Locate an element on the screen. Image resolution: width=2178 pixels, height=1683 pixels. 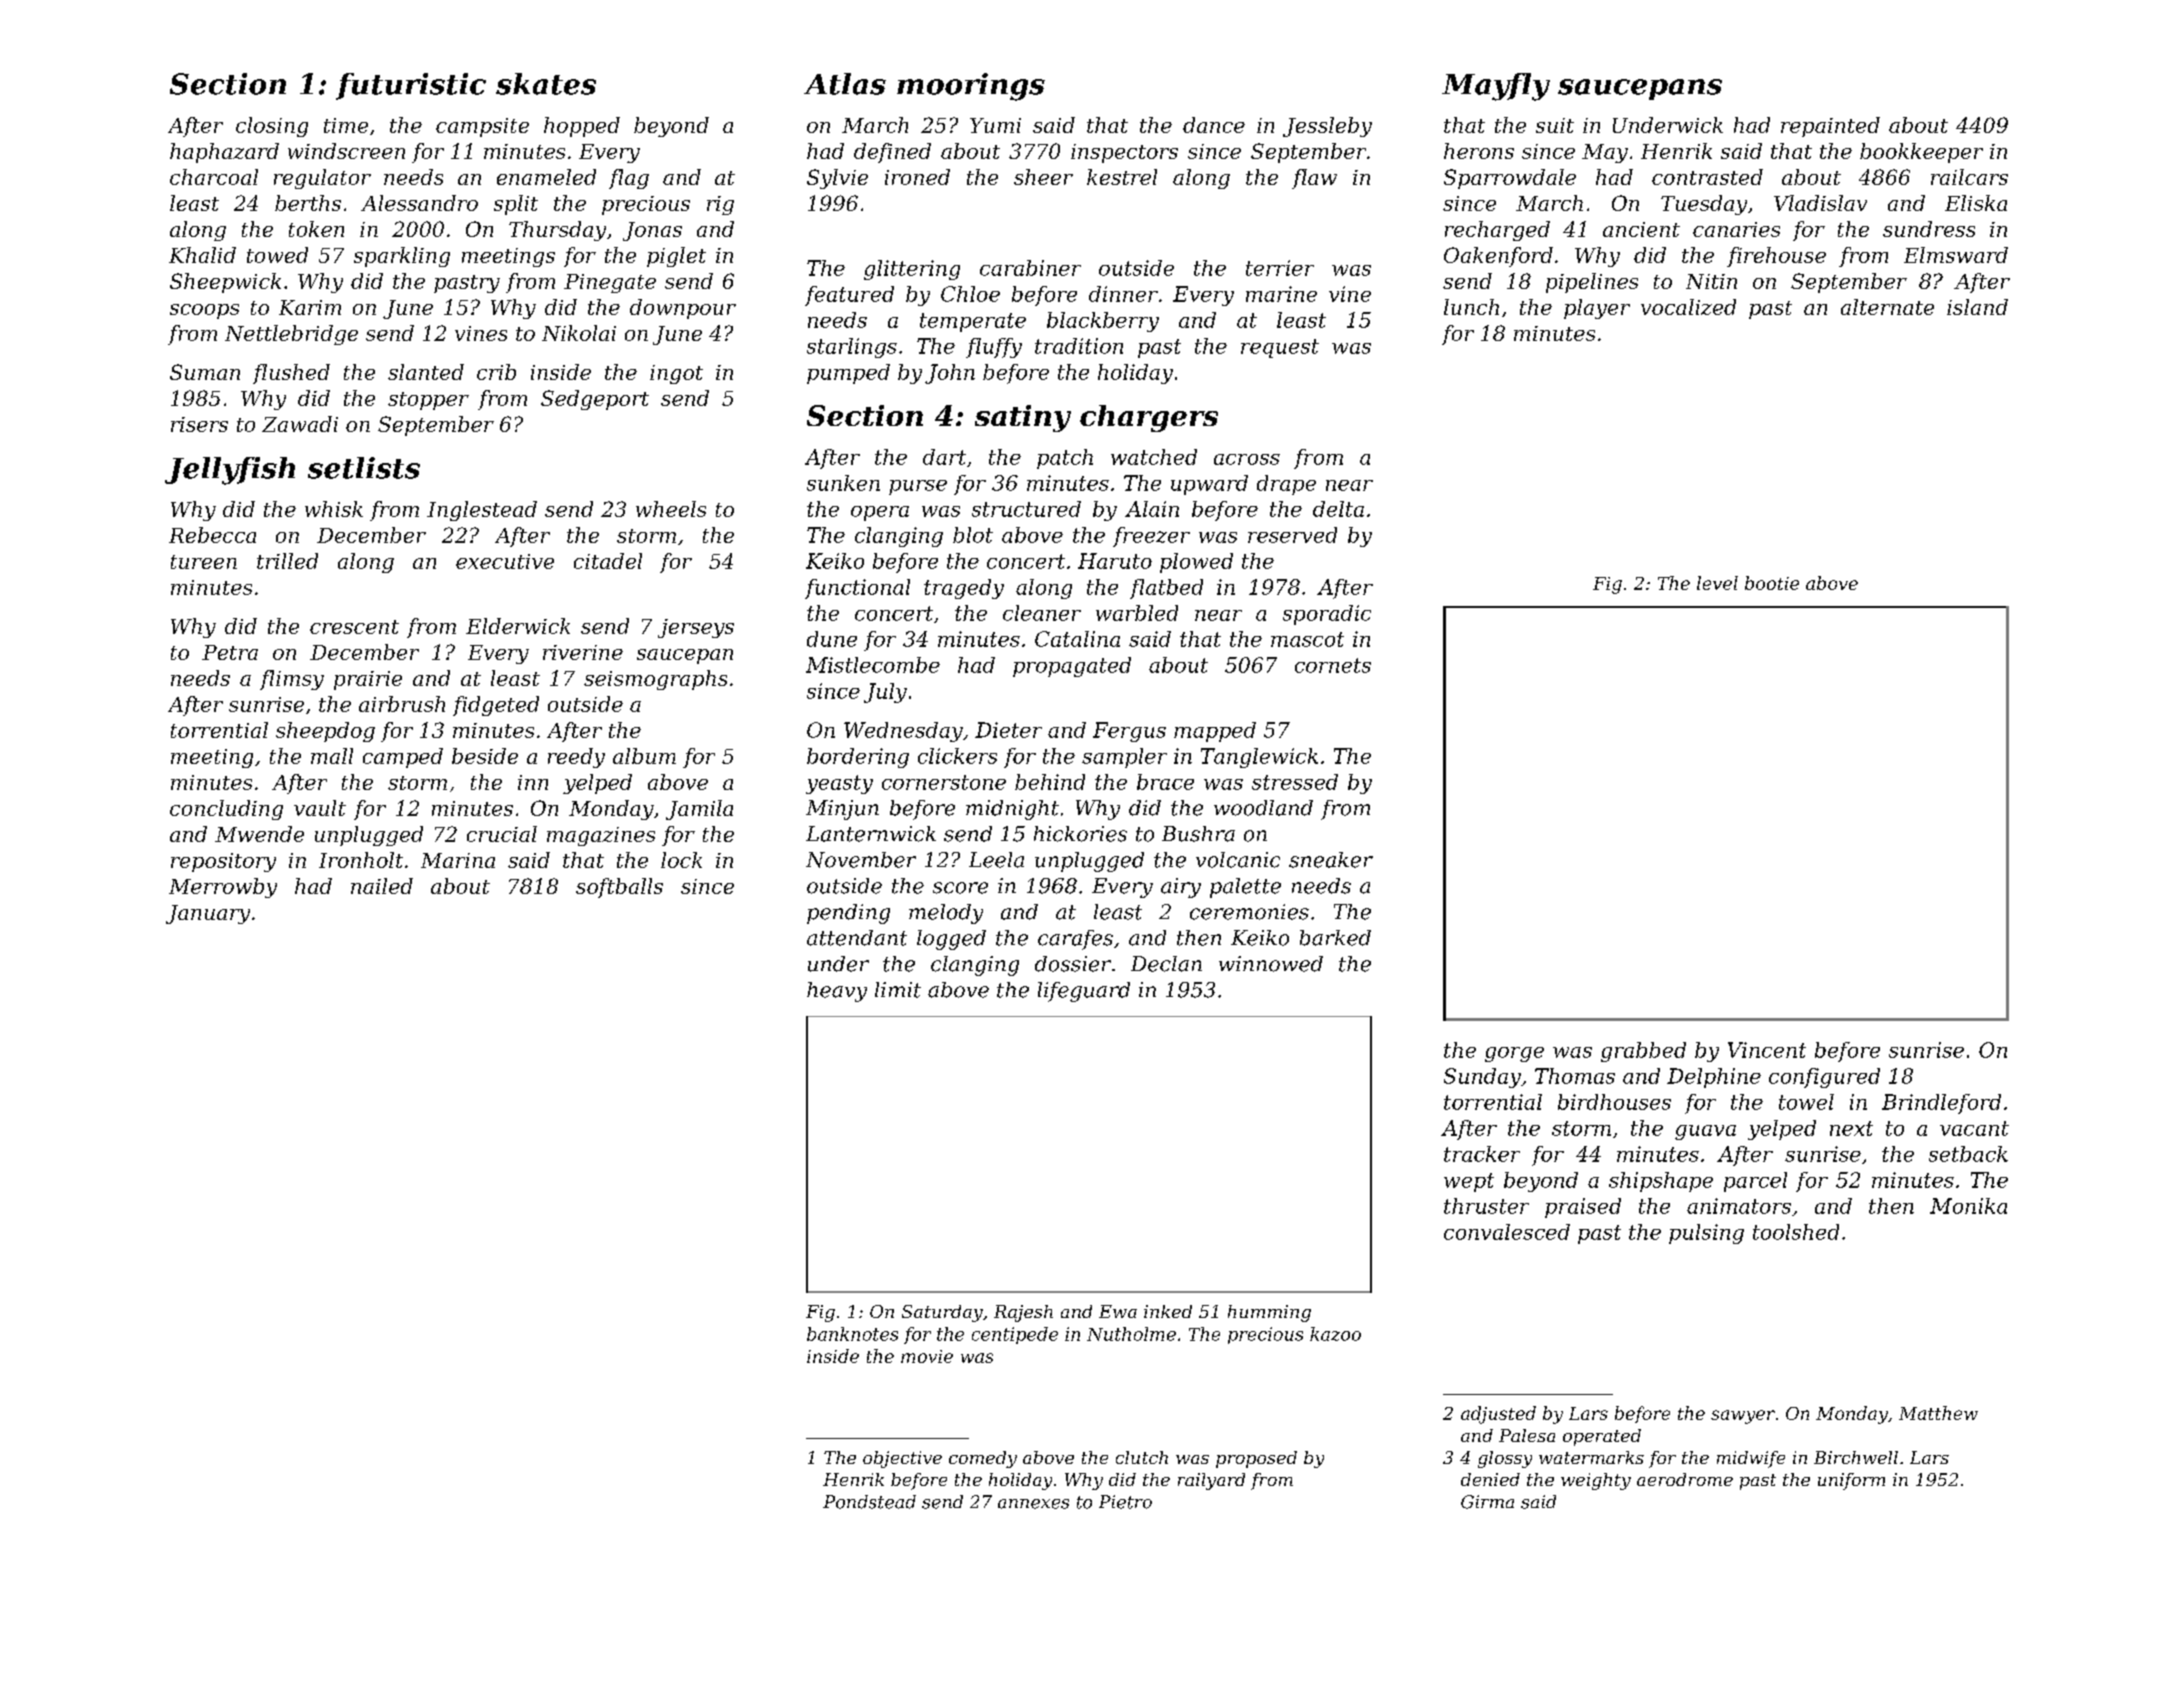
featured is located at coordinates (849, 296).
